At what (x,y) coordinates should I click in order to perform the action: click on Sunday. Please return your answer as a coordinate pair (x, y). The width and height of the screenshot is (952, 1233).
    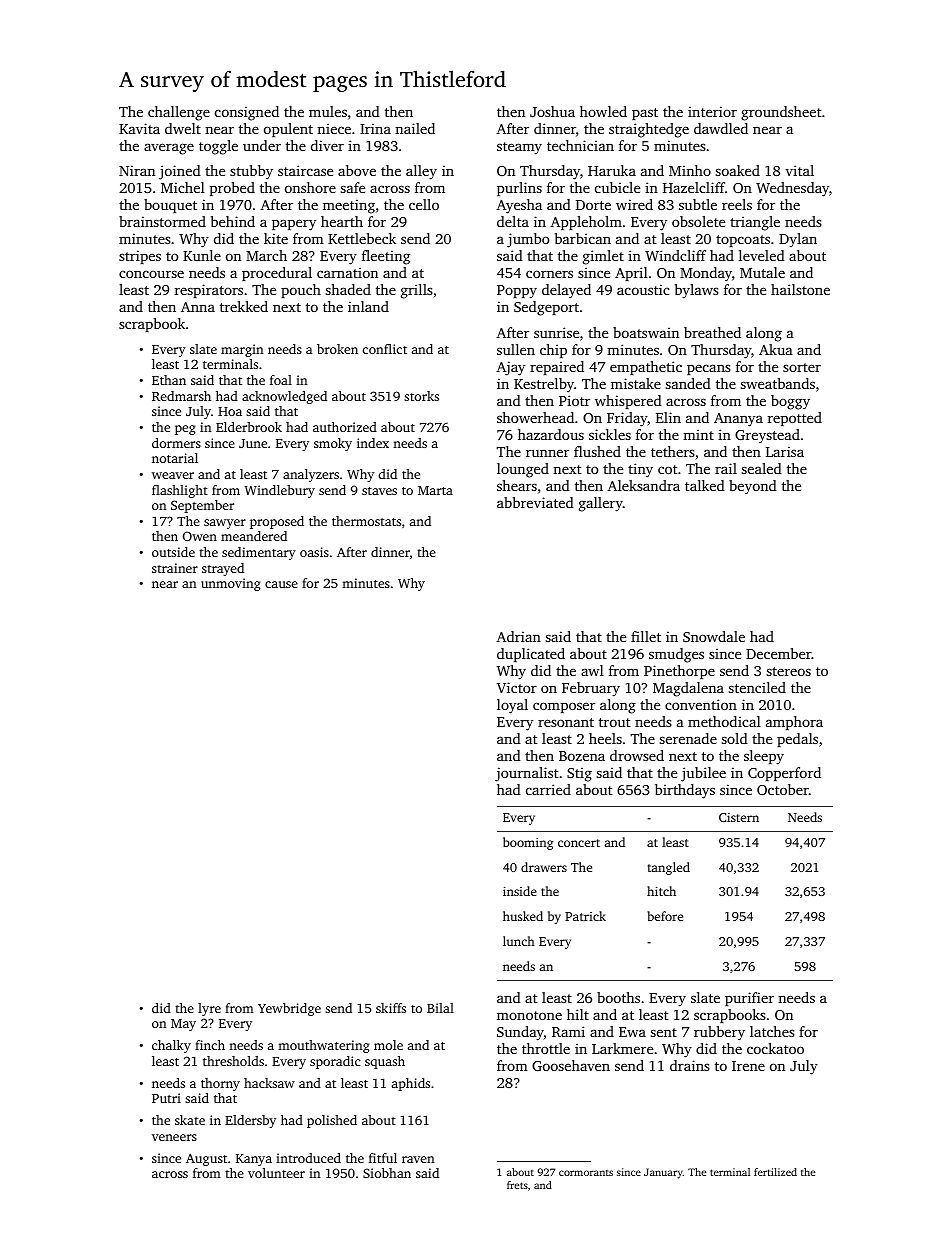
    Looking at the image, I should click on (520, 1033).
